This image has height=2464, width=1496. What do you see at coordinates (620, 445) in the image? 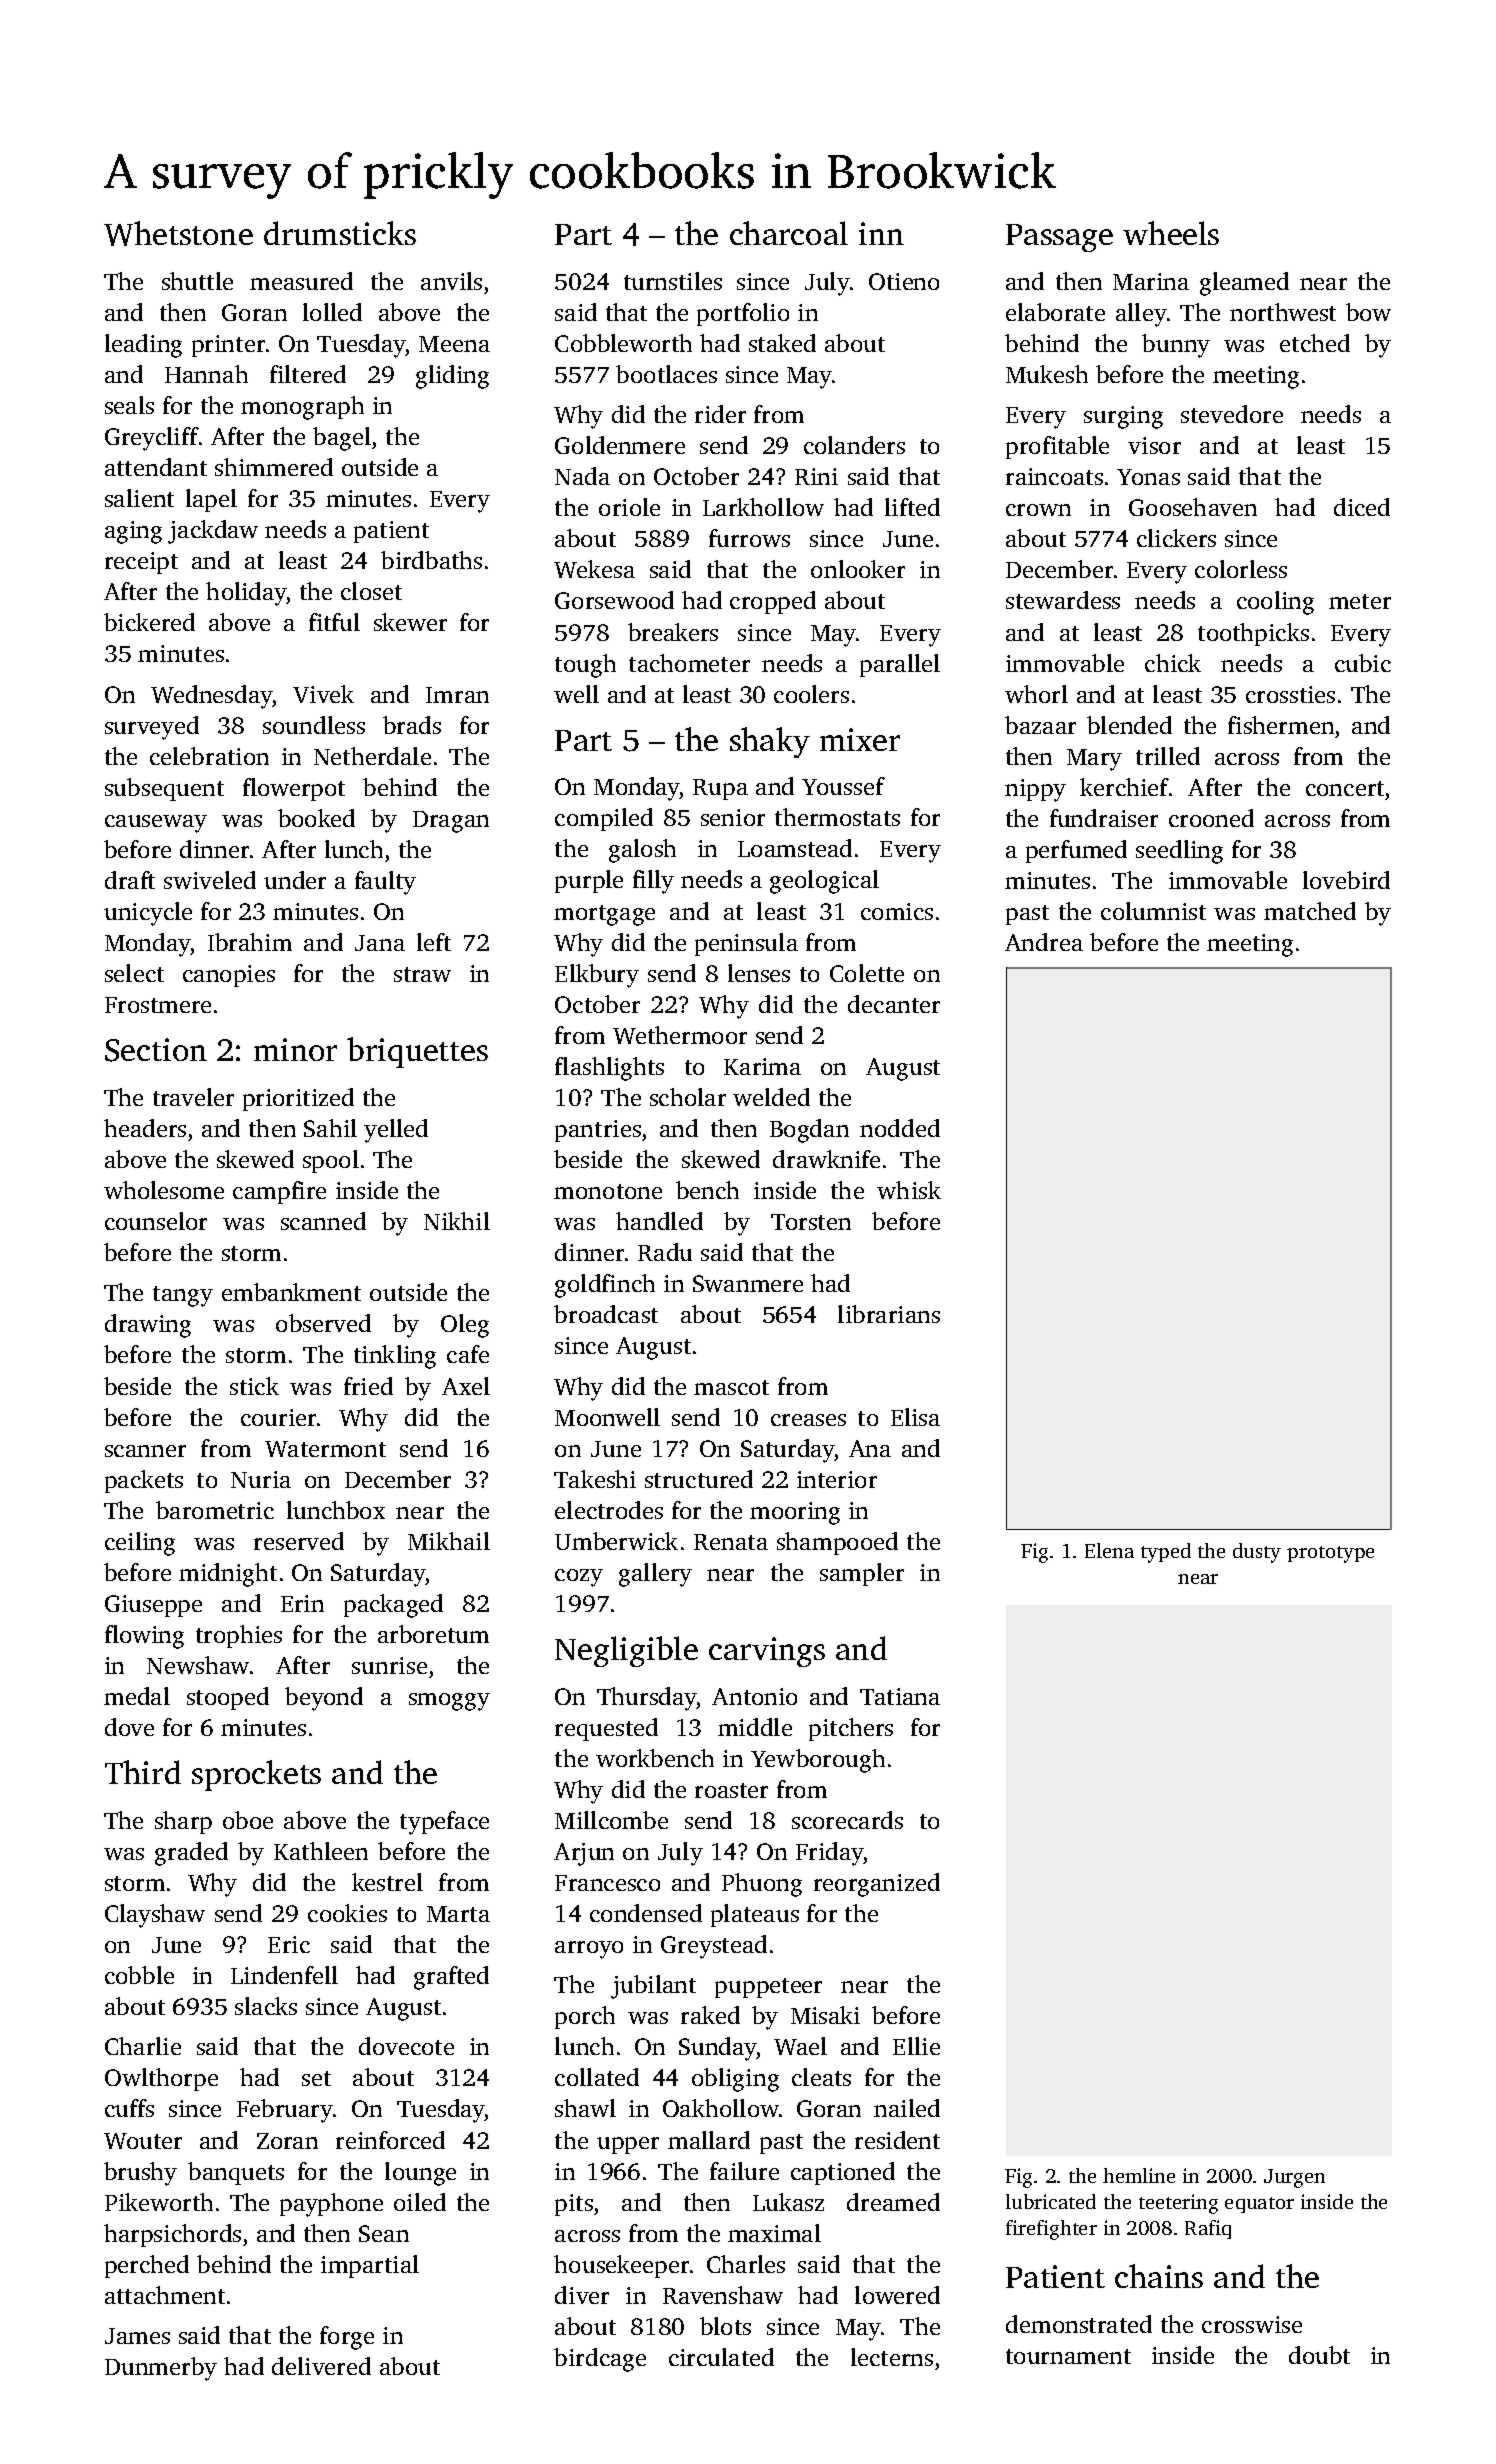
I see `Goldenmere` at bounding box center [620, 445].
